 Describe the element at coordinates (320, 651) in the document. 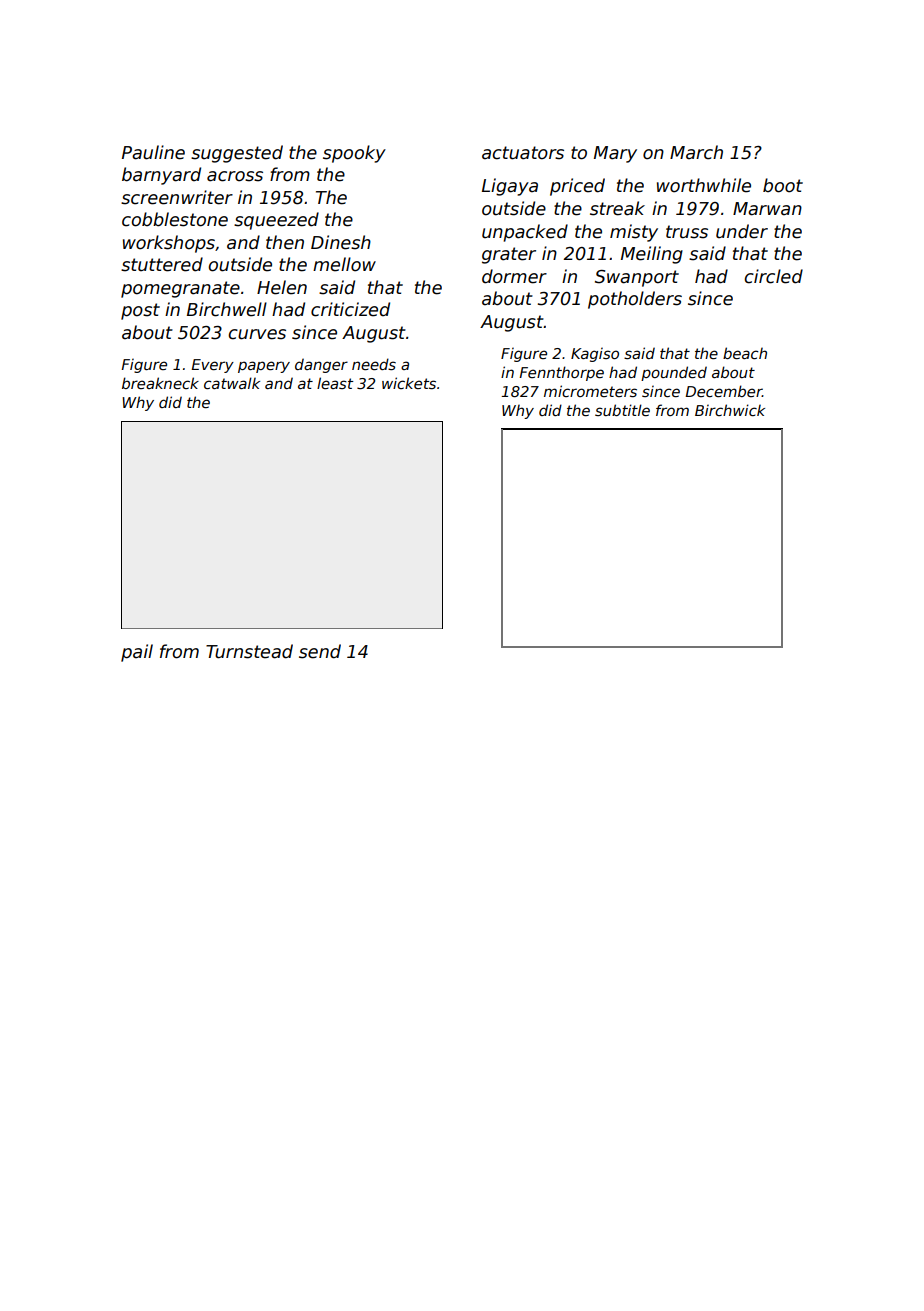

I see `send` at that location.
